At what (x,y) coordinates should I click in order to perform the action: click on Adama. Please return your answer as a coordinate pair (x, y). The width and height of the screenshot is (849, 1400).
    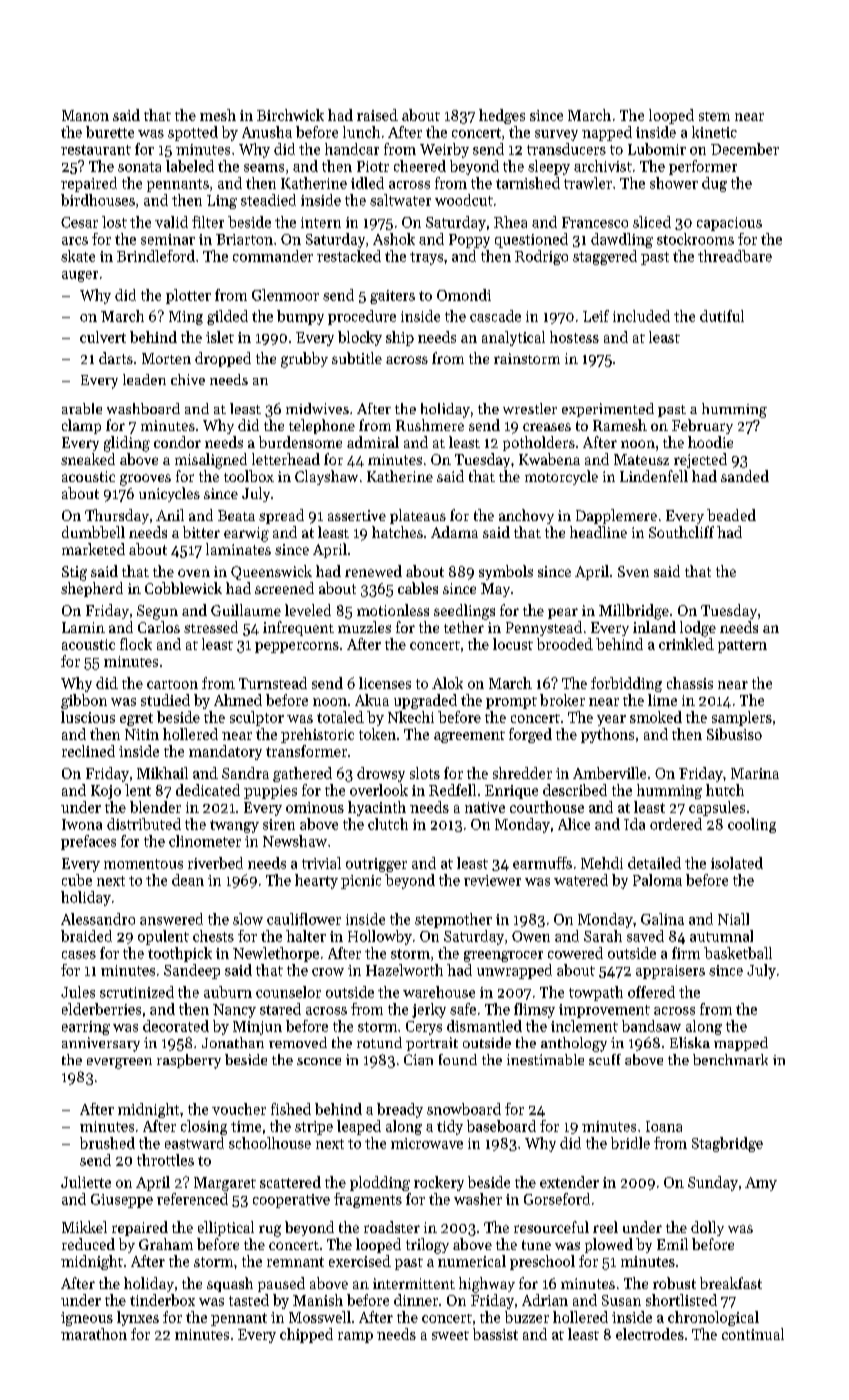
    Looking at the image, I should click on (454, 532).
